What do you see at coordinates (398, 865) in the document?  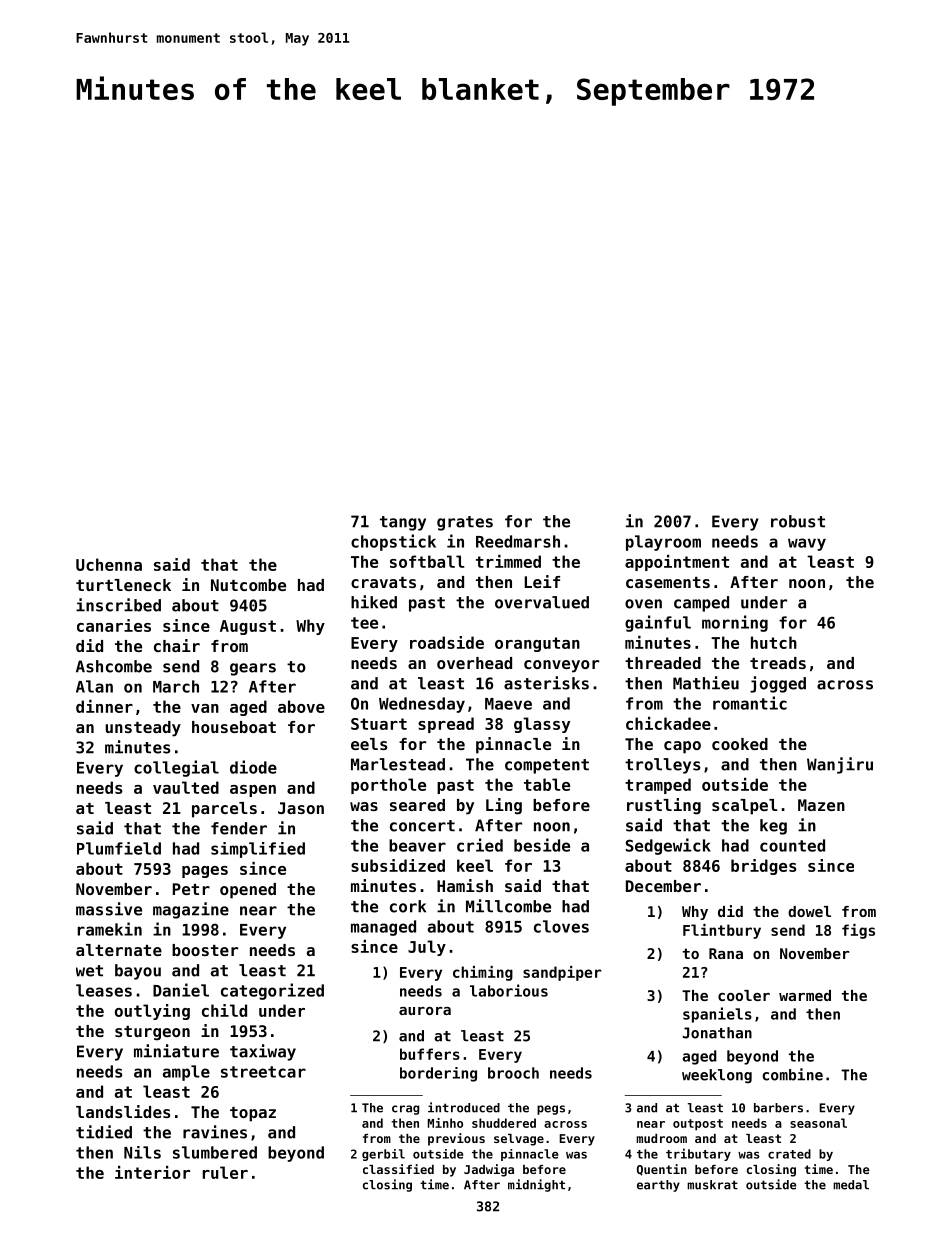 I see `subsidized` at bounding box center [398, 865].
